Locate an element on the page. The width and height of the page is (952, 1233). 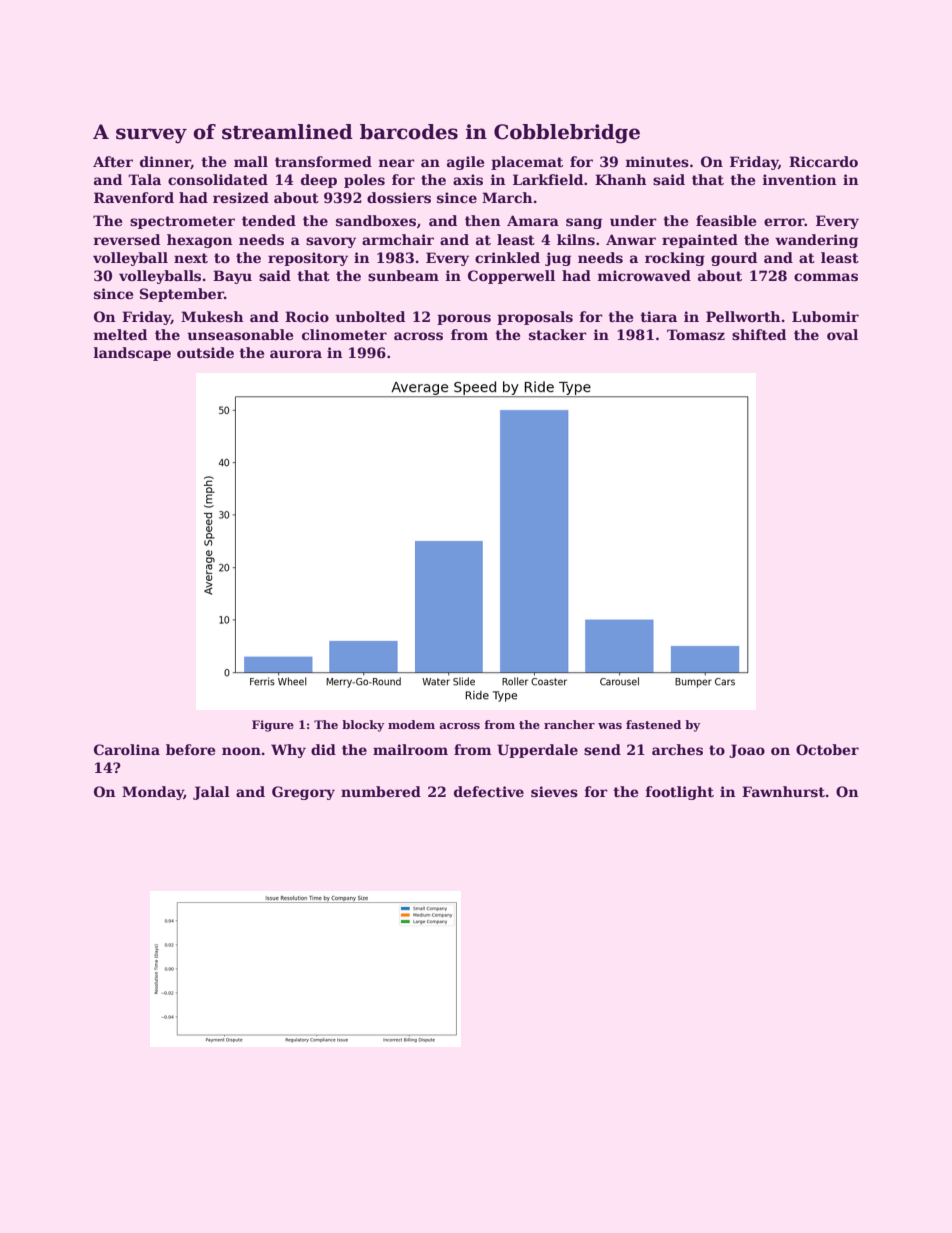
next is located at coordinates (191, 258).
